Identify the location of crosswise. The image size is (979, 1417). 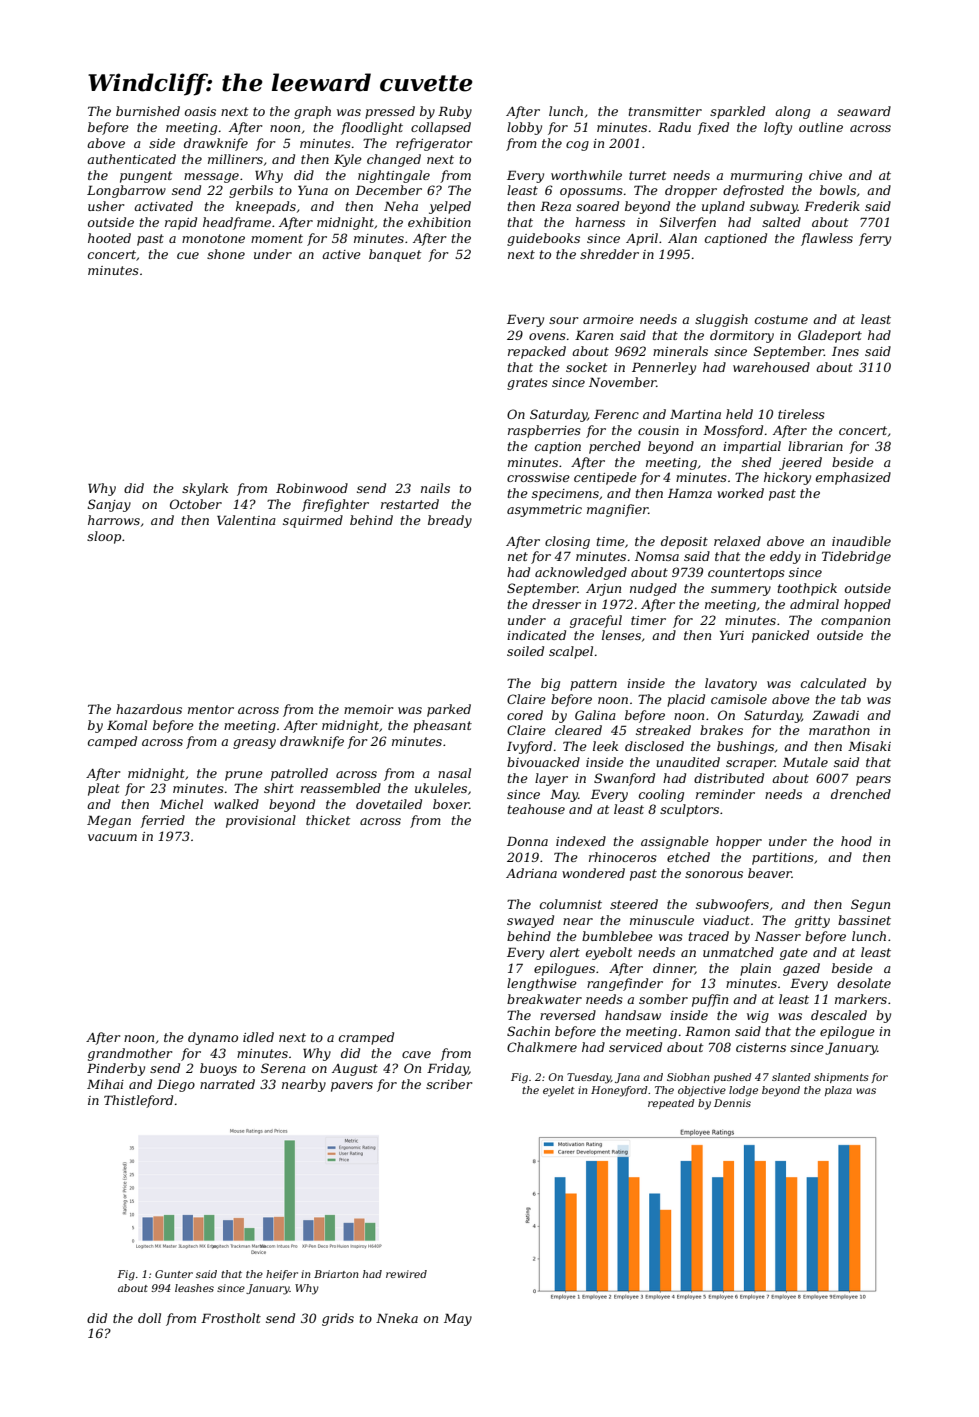
(538, 477).
